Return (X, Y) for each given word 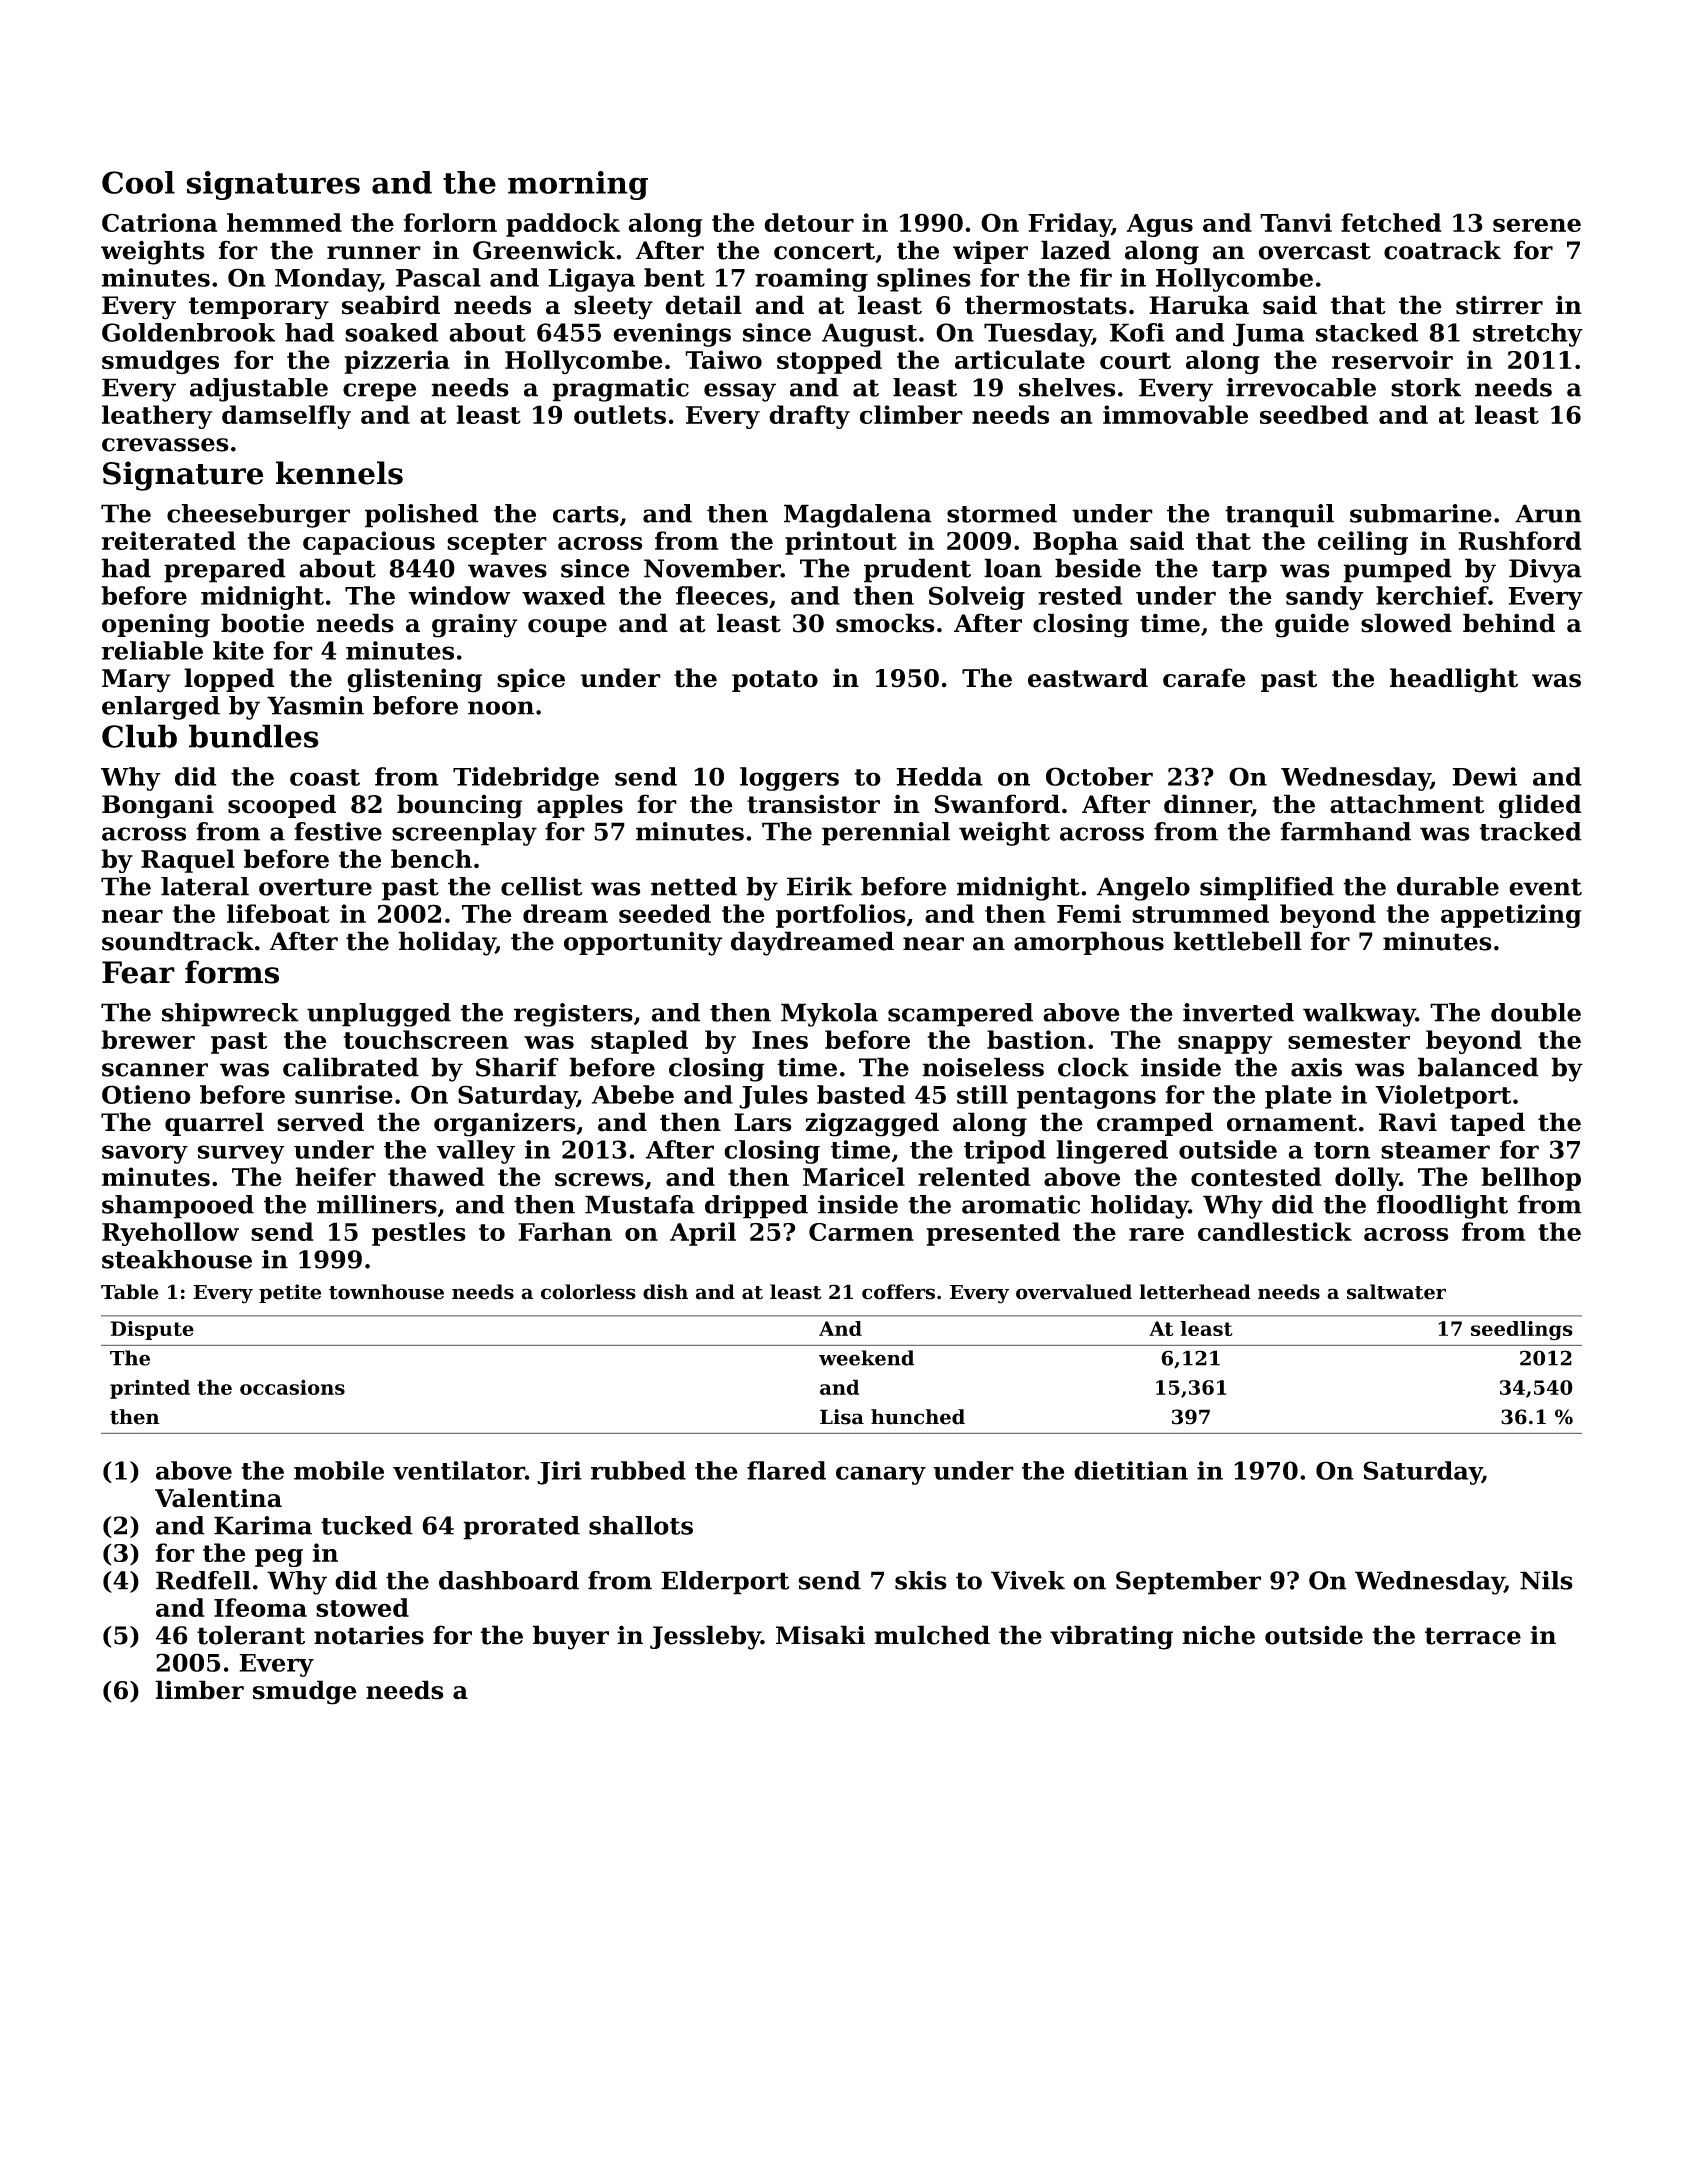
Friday (1070, 225)
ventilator (459, 1470)
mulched (932, 1635)
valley (475, 1152)
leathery (157, 417)
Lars (763, 1122)
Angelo (1143, 889)
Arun (1548, 513)
